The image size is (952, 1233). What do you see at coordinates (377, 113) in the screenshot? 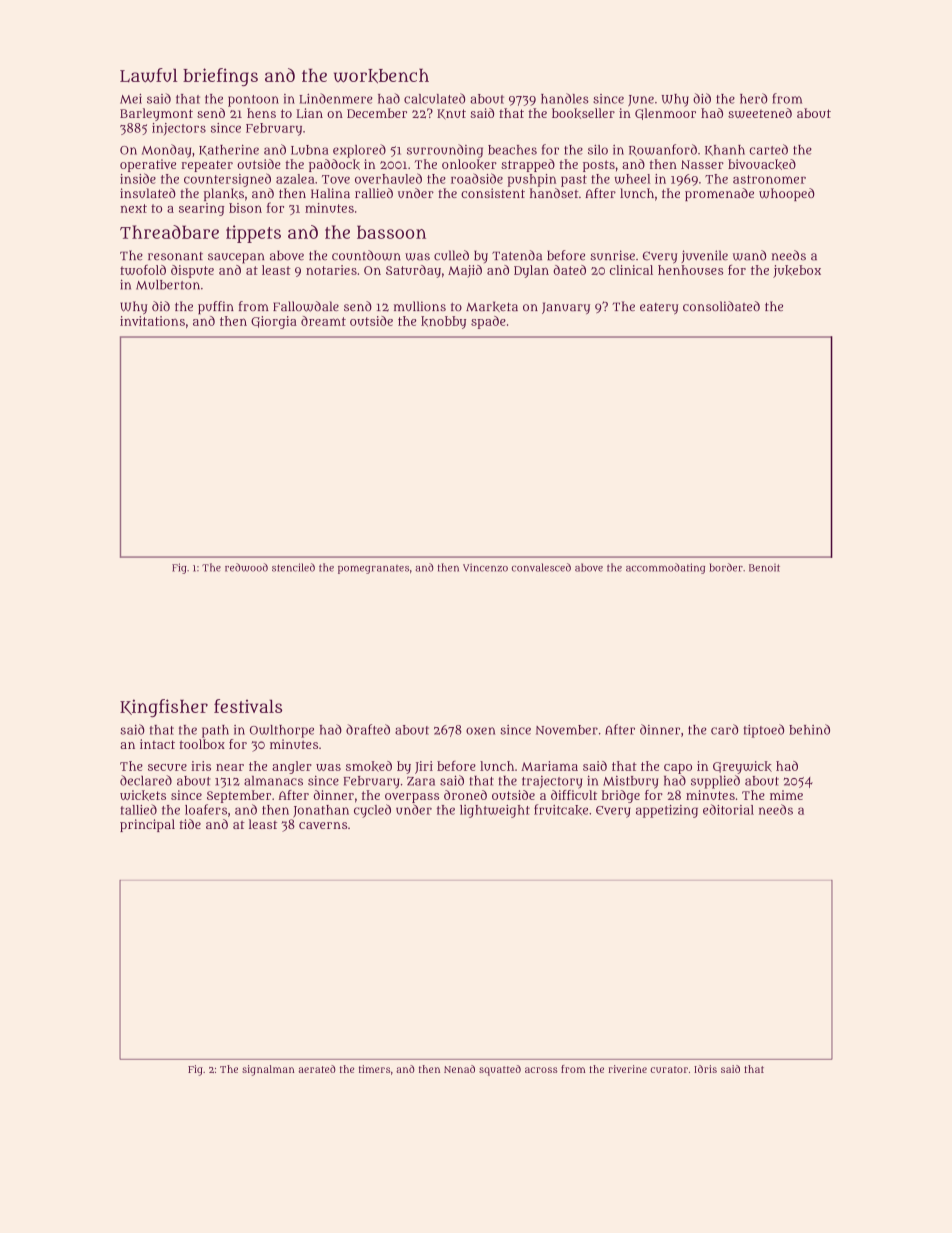
I see `December` at bounding box center [377, 113].
